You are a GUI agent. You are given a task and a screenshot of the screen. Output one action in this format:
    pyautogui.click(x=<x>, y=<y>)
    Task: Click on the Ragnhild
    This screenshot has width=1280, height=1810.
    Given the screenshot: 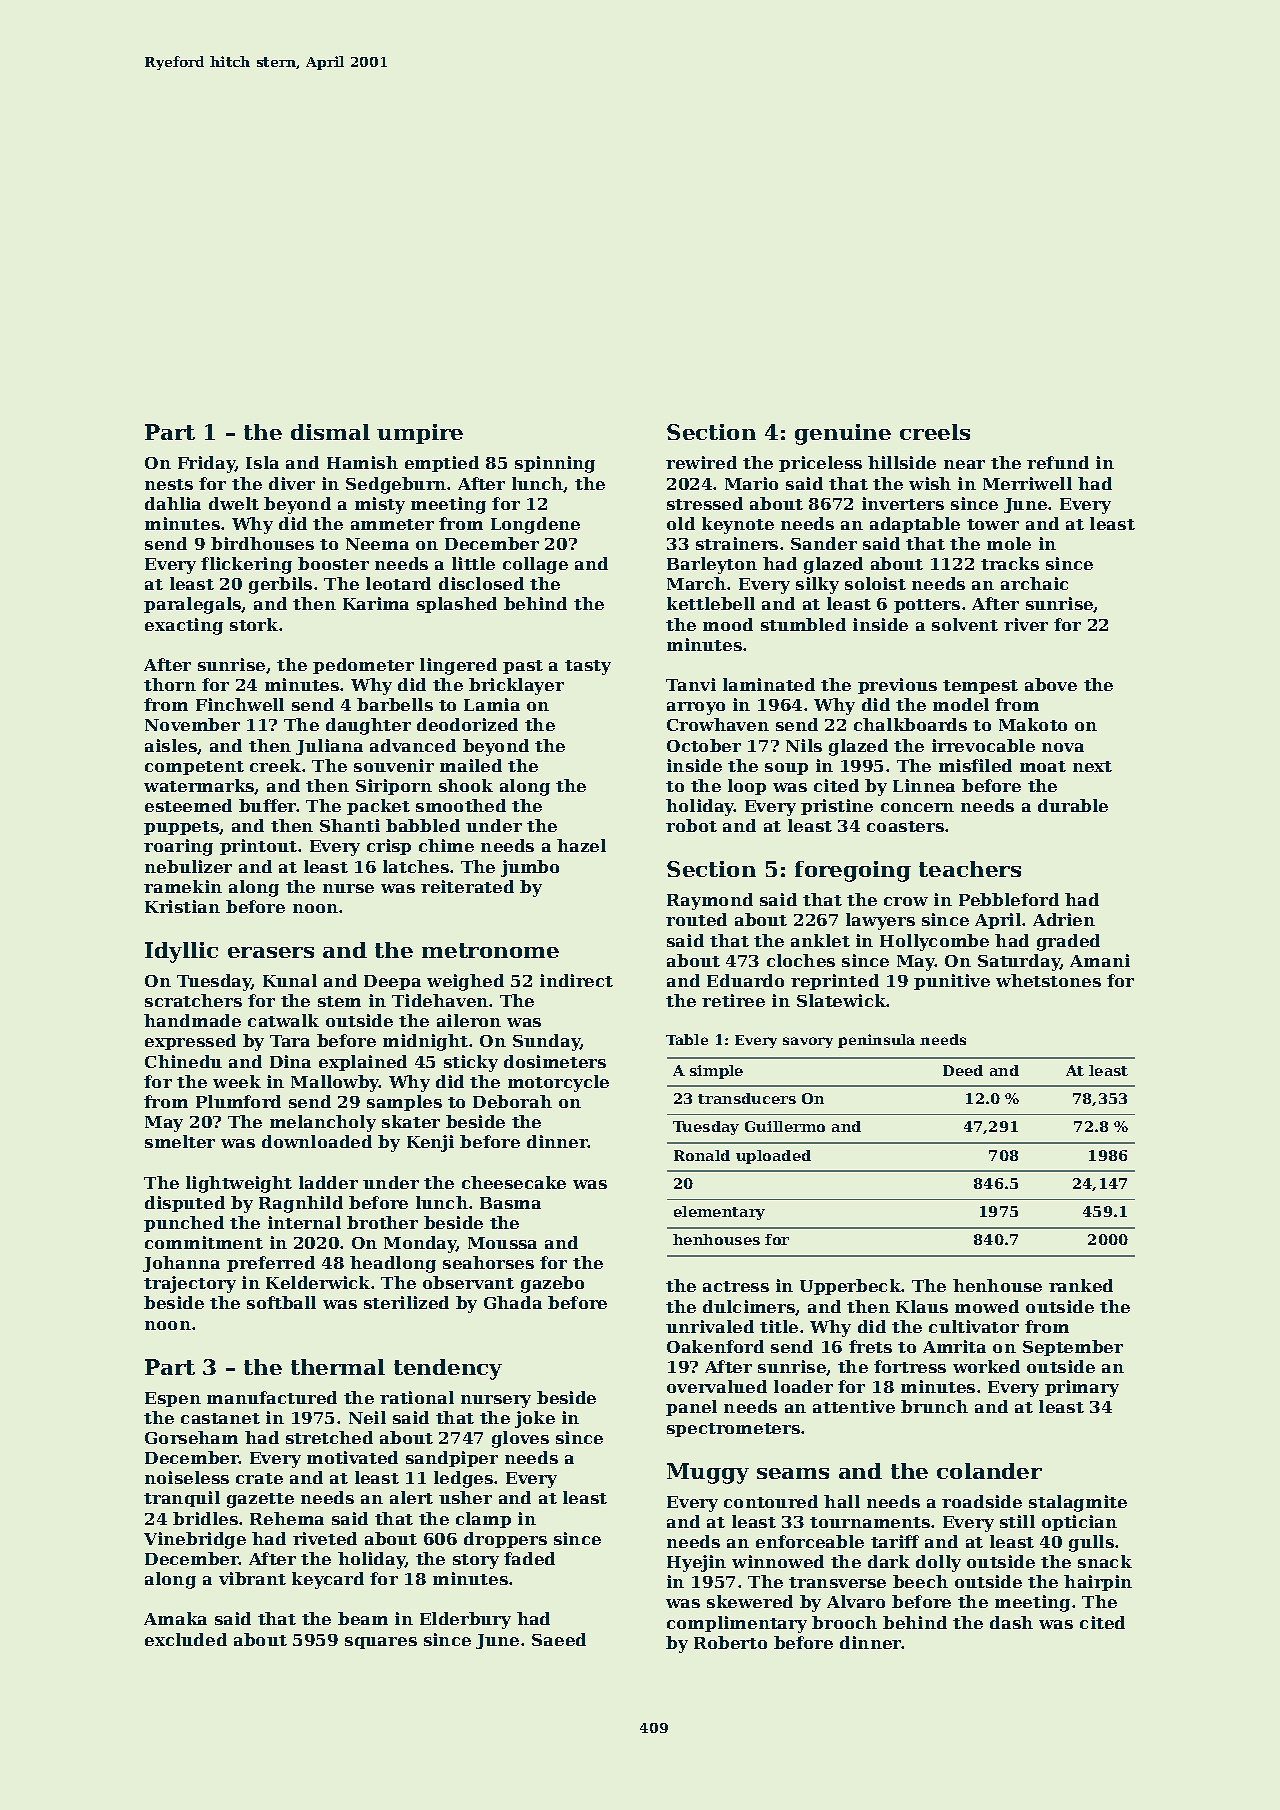 What is the action you would take?
    pyautogui.click(x=301, y=1204)
